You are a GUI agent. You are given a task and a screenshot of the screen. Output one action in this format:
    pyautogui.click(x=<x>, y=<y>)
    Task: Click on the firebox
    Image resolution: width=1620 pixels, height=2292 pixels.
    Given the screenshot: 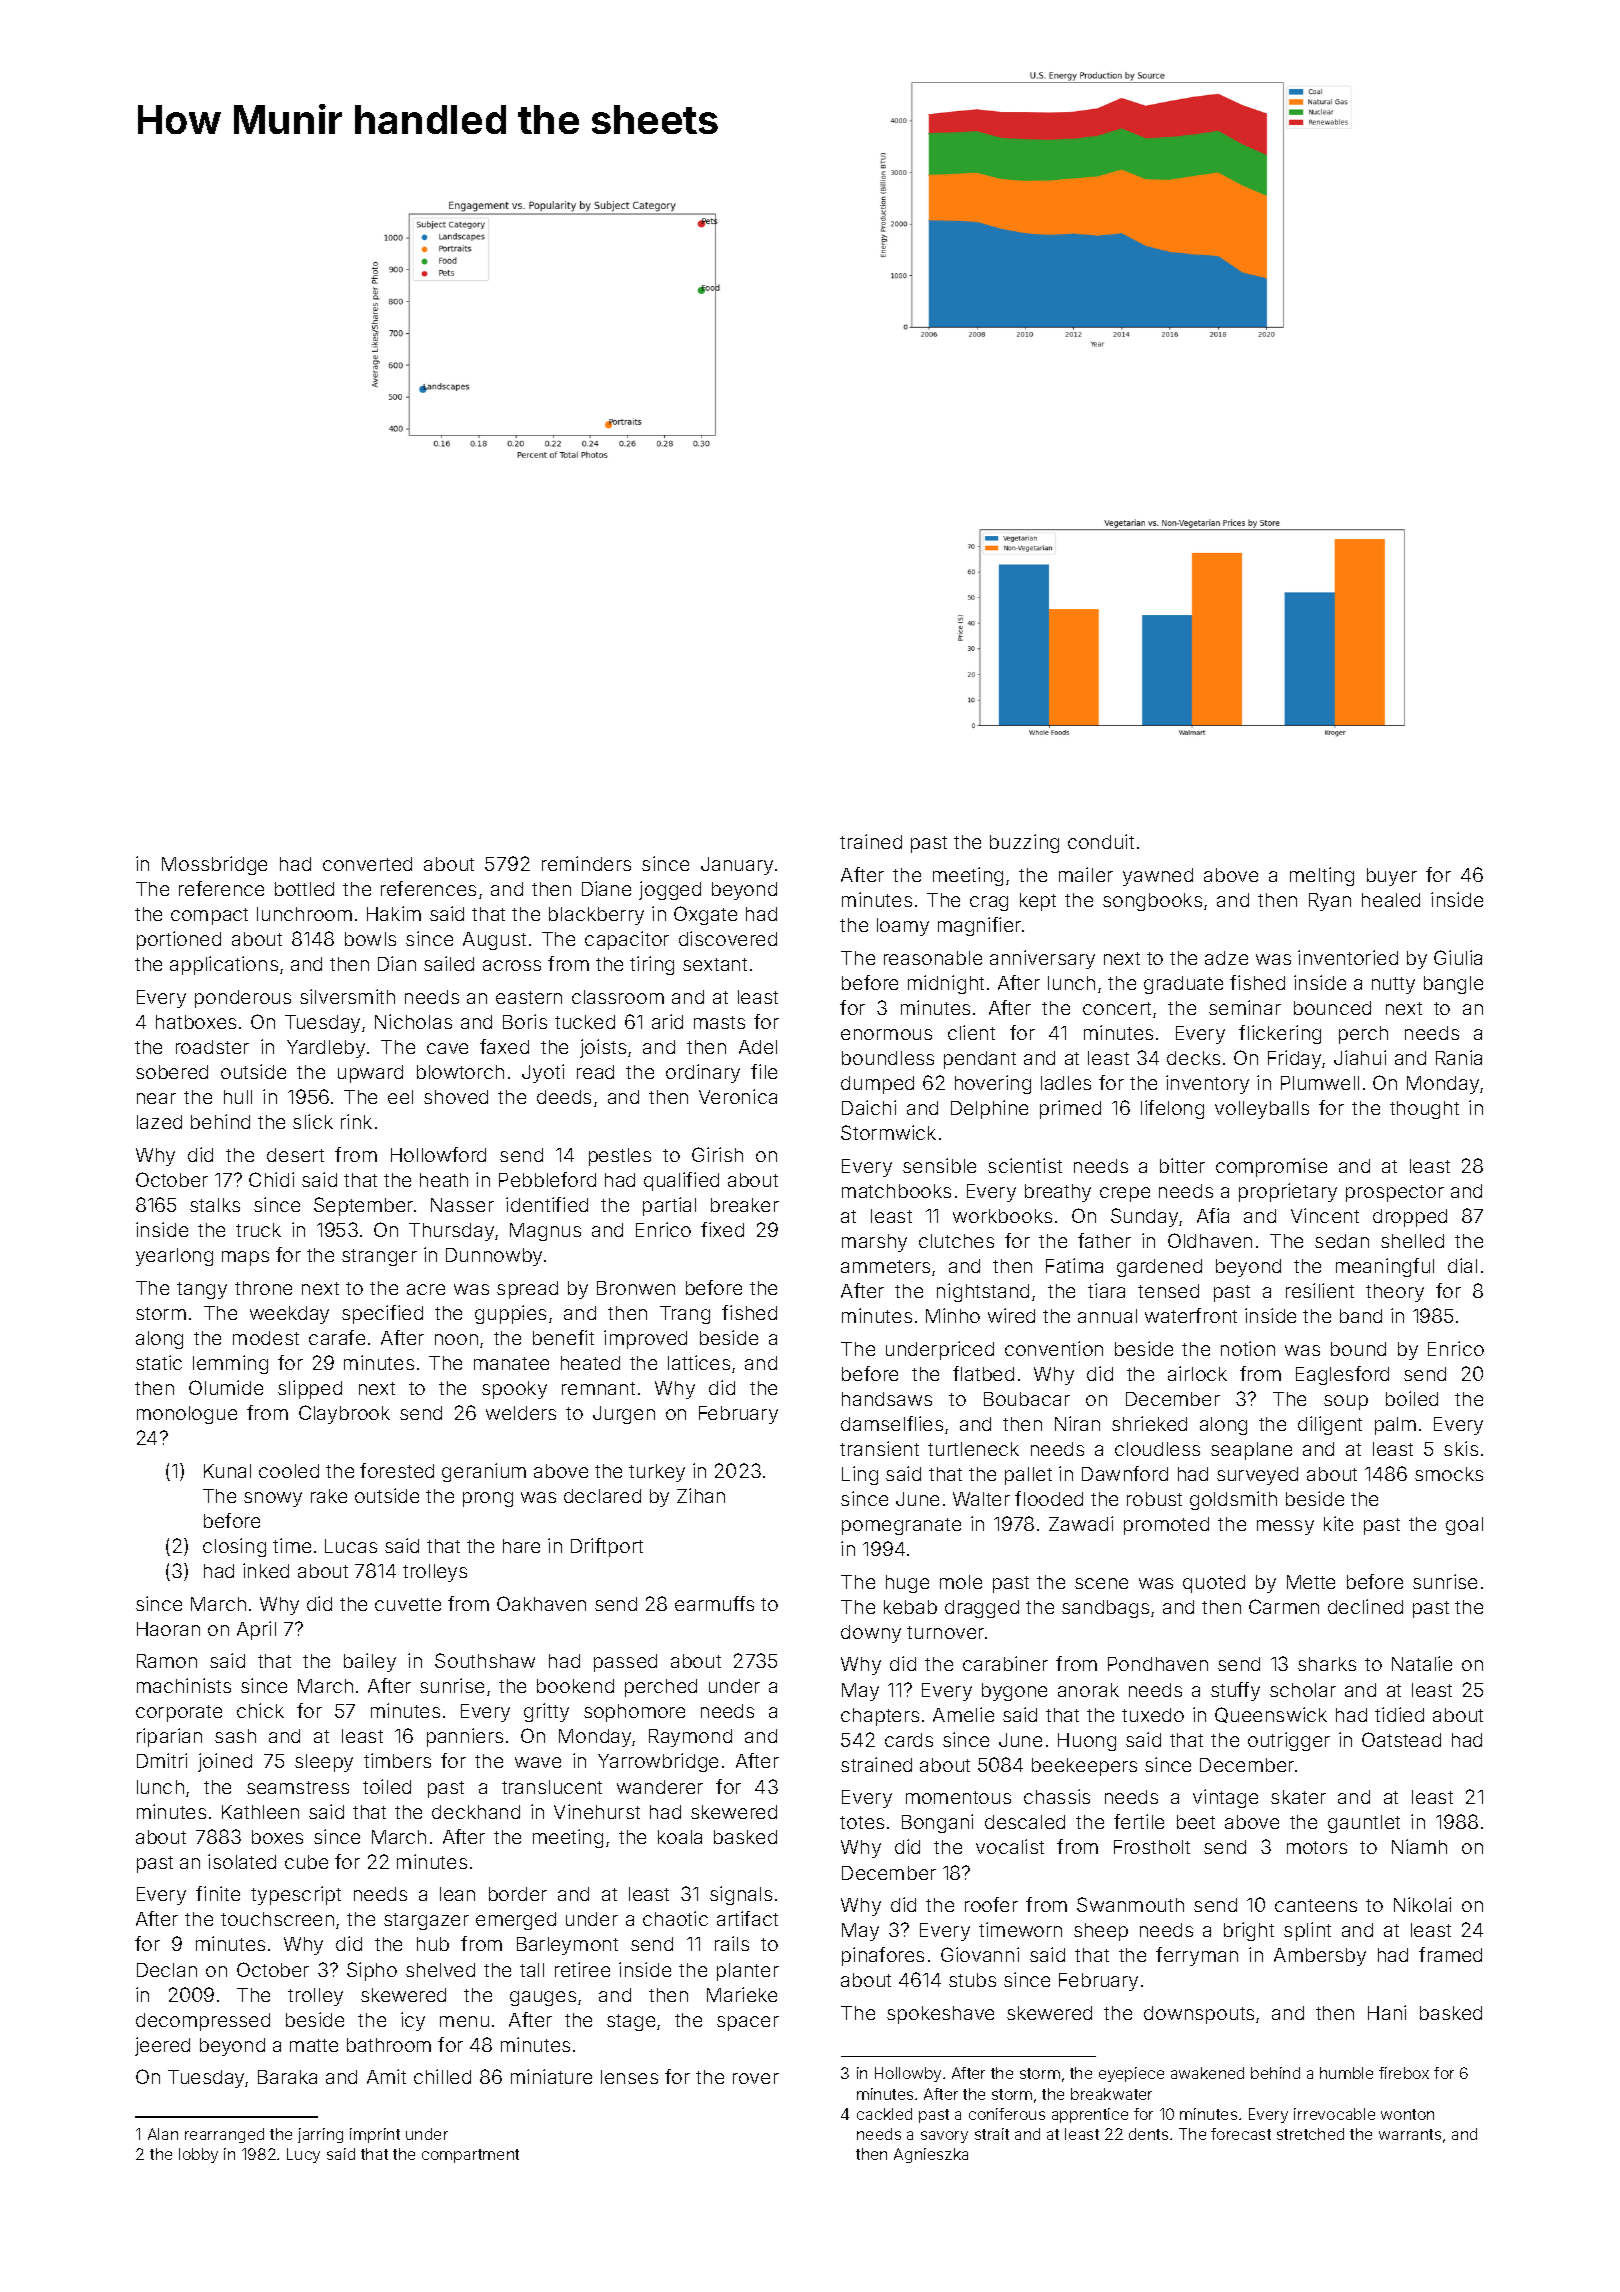 What is the action you would take?
    pyautogui.click(x=1404, y=2073)
